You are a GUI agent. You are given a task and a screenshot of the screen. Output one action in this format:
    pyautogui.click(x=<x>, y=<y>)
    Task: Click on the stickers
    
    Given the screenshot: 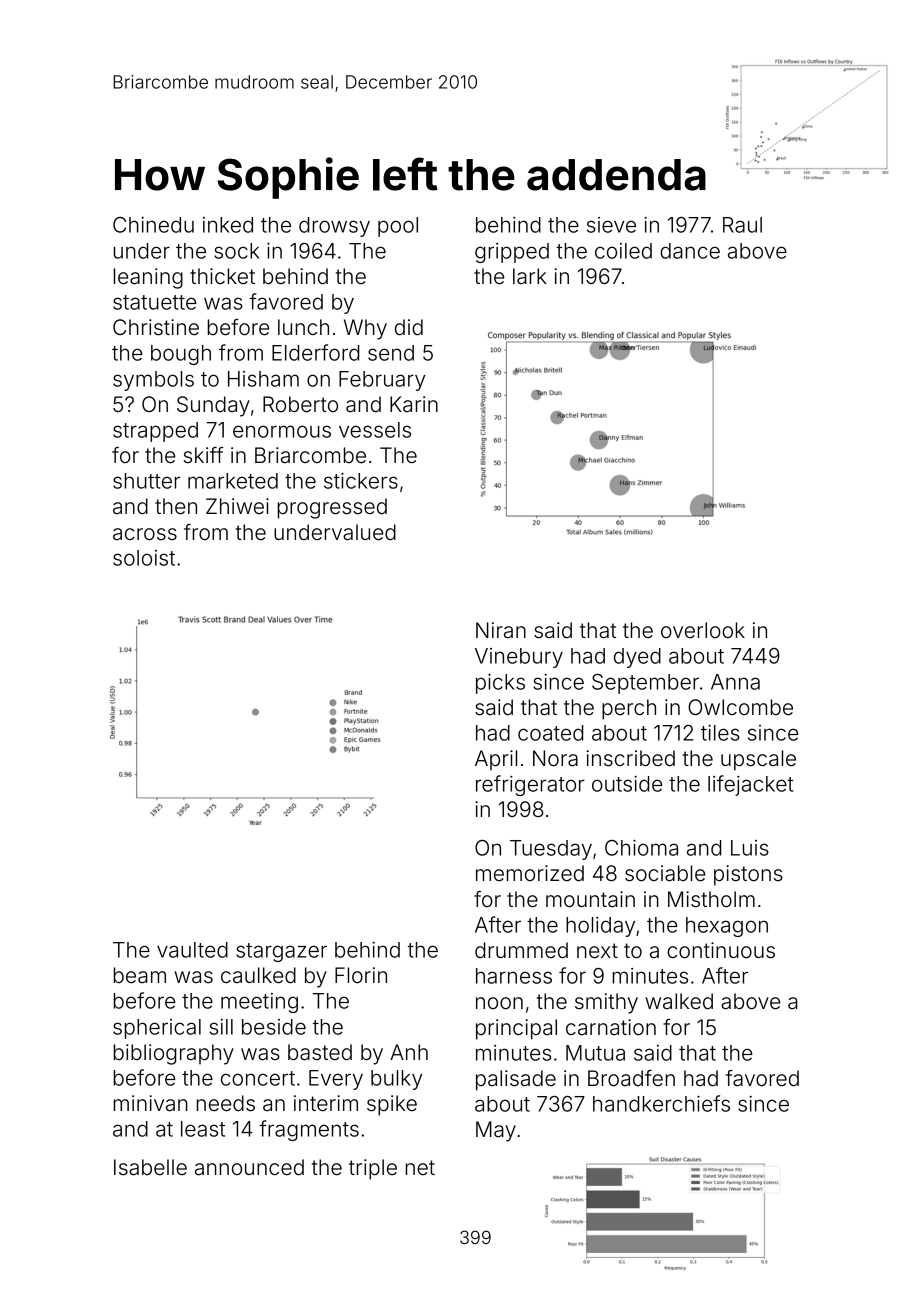 What is the action you would take?
    pyautogui.click(x=361, y=481)
